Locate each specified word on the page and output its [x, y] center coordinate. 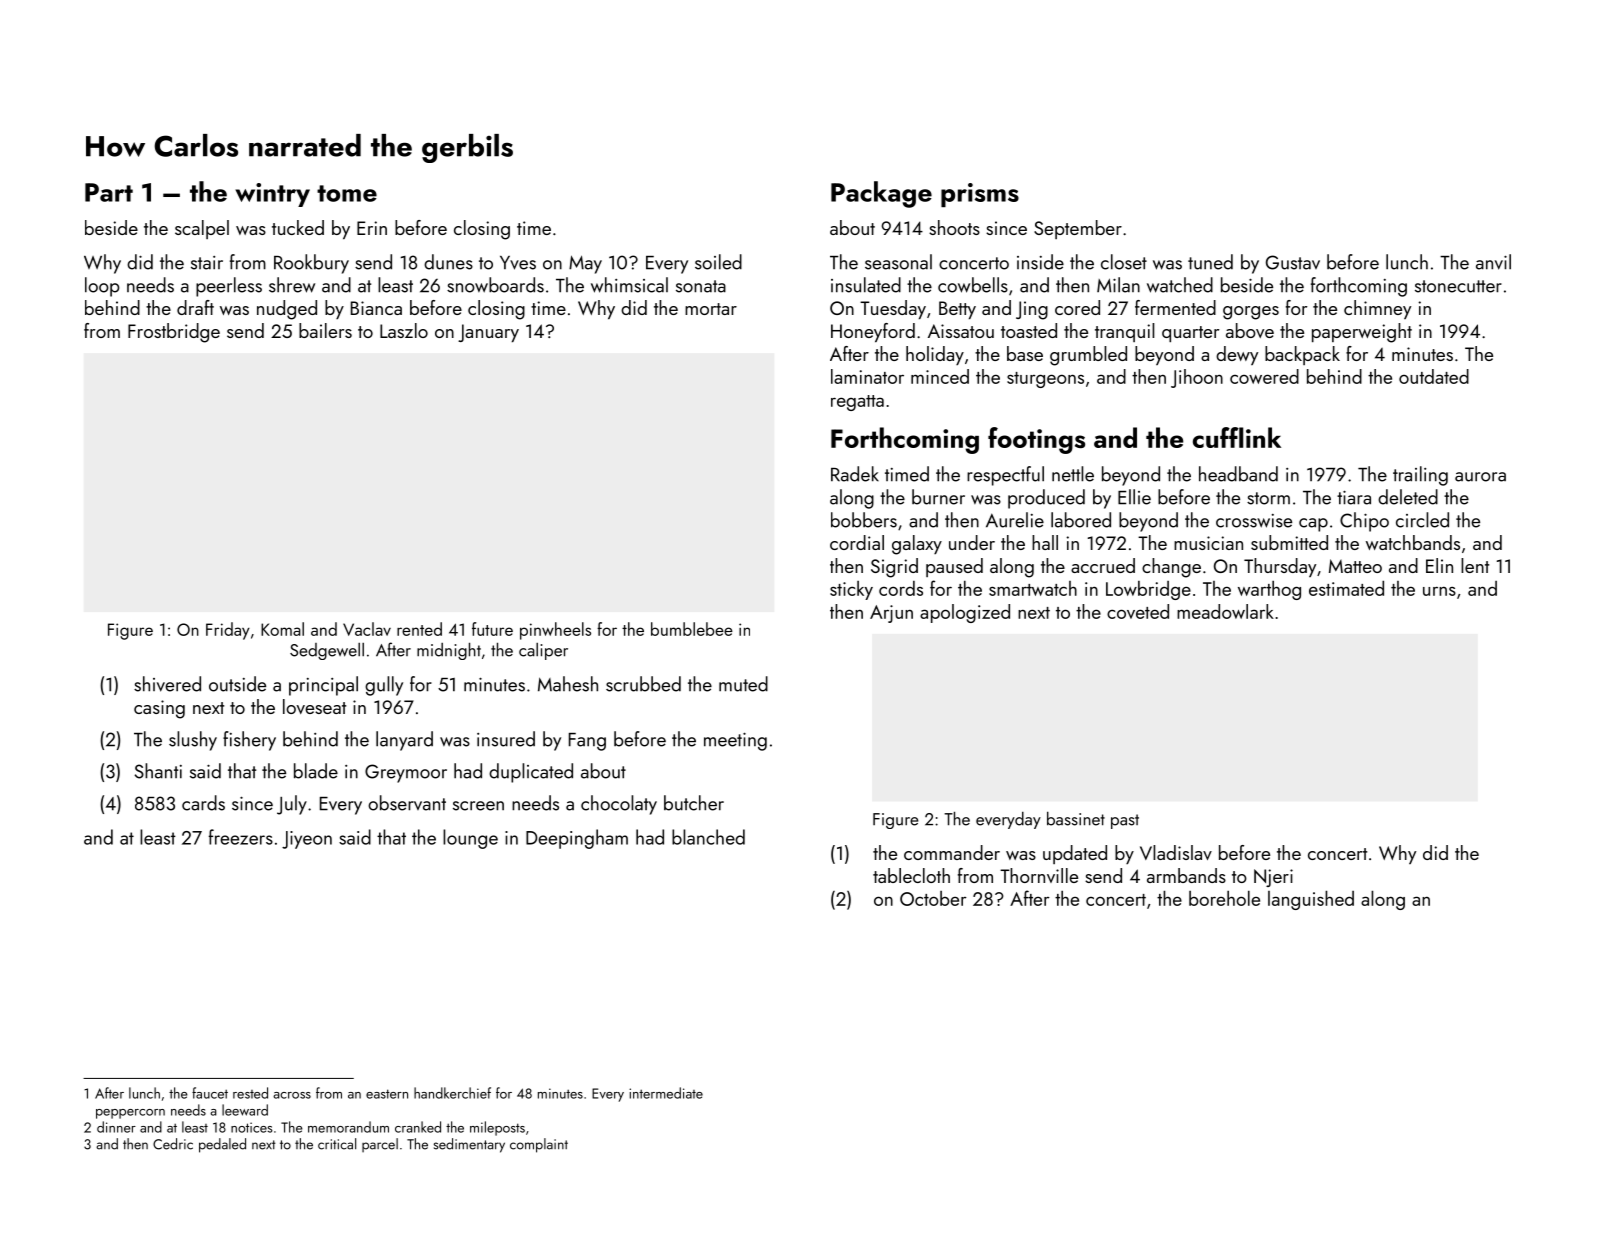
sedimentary [469, 1145]
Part [109, 192]
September [1078, 229]
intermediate [666, 1093]
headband [1238, 474]
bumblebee [692, 629]
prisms [980, 195]
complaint [539, 1145]
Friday [228, 631]
